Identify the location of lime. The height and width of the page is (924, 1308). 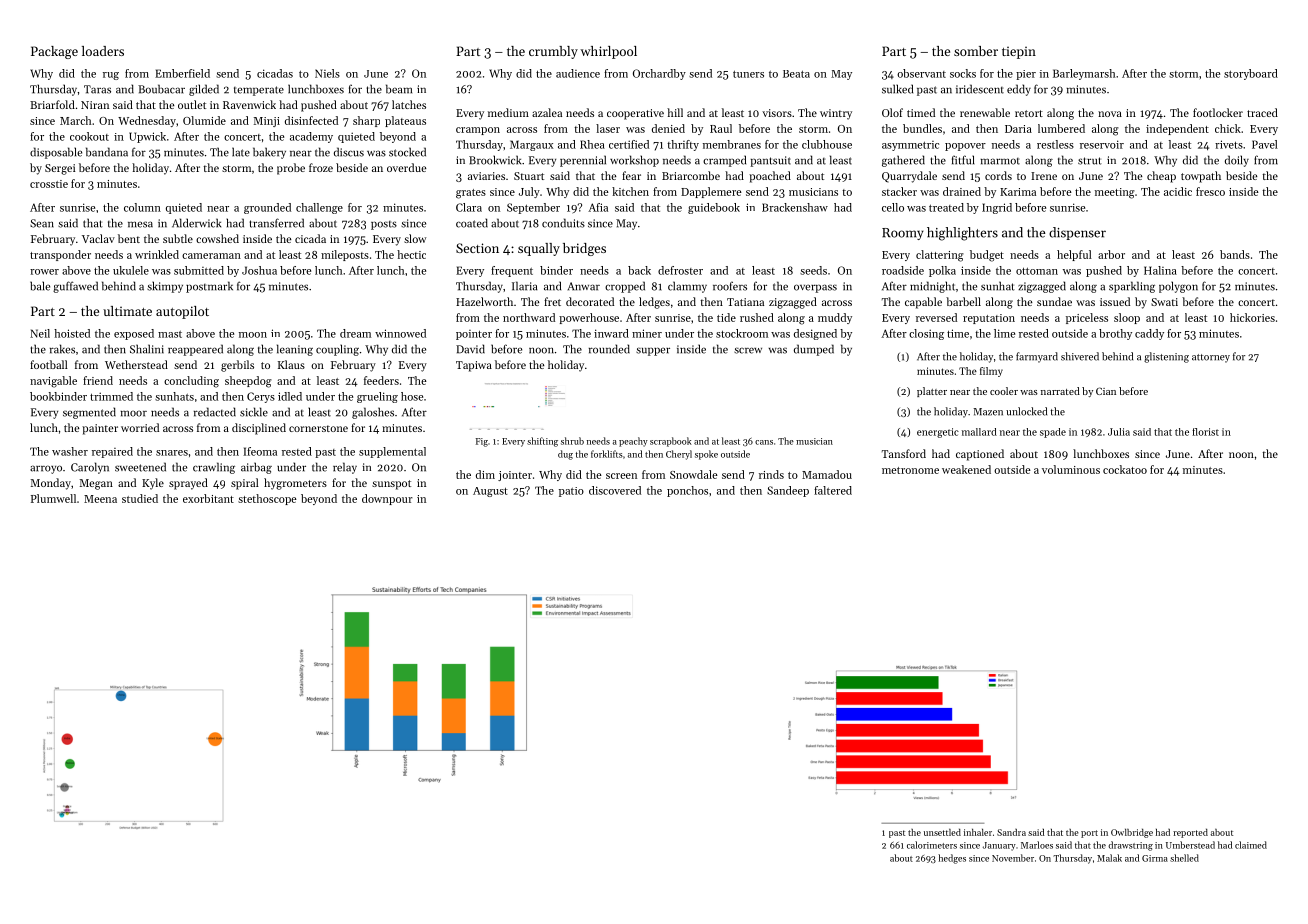
(1004, 333).
